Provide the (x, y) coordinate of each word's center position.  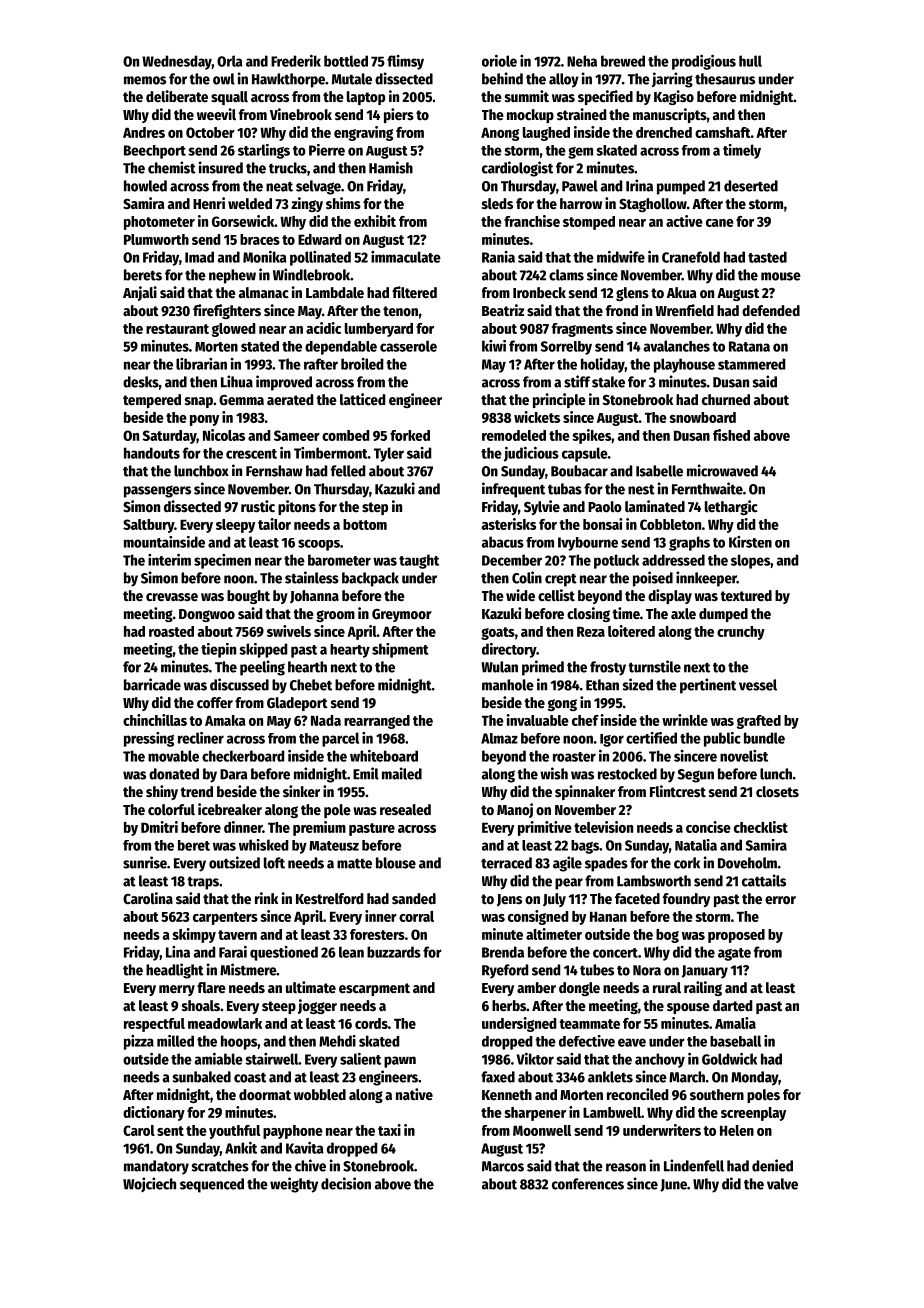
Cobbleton (670, 524)
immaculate (406, 257)
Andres (144, 132)
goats (498, 633)
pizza (139, 1042)
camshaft (723, 132)
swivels (289, 631)
